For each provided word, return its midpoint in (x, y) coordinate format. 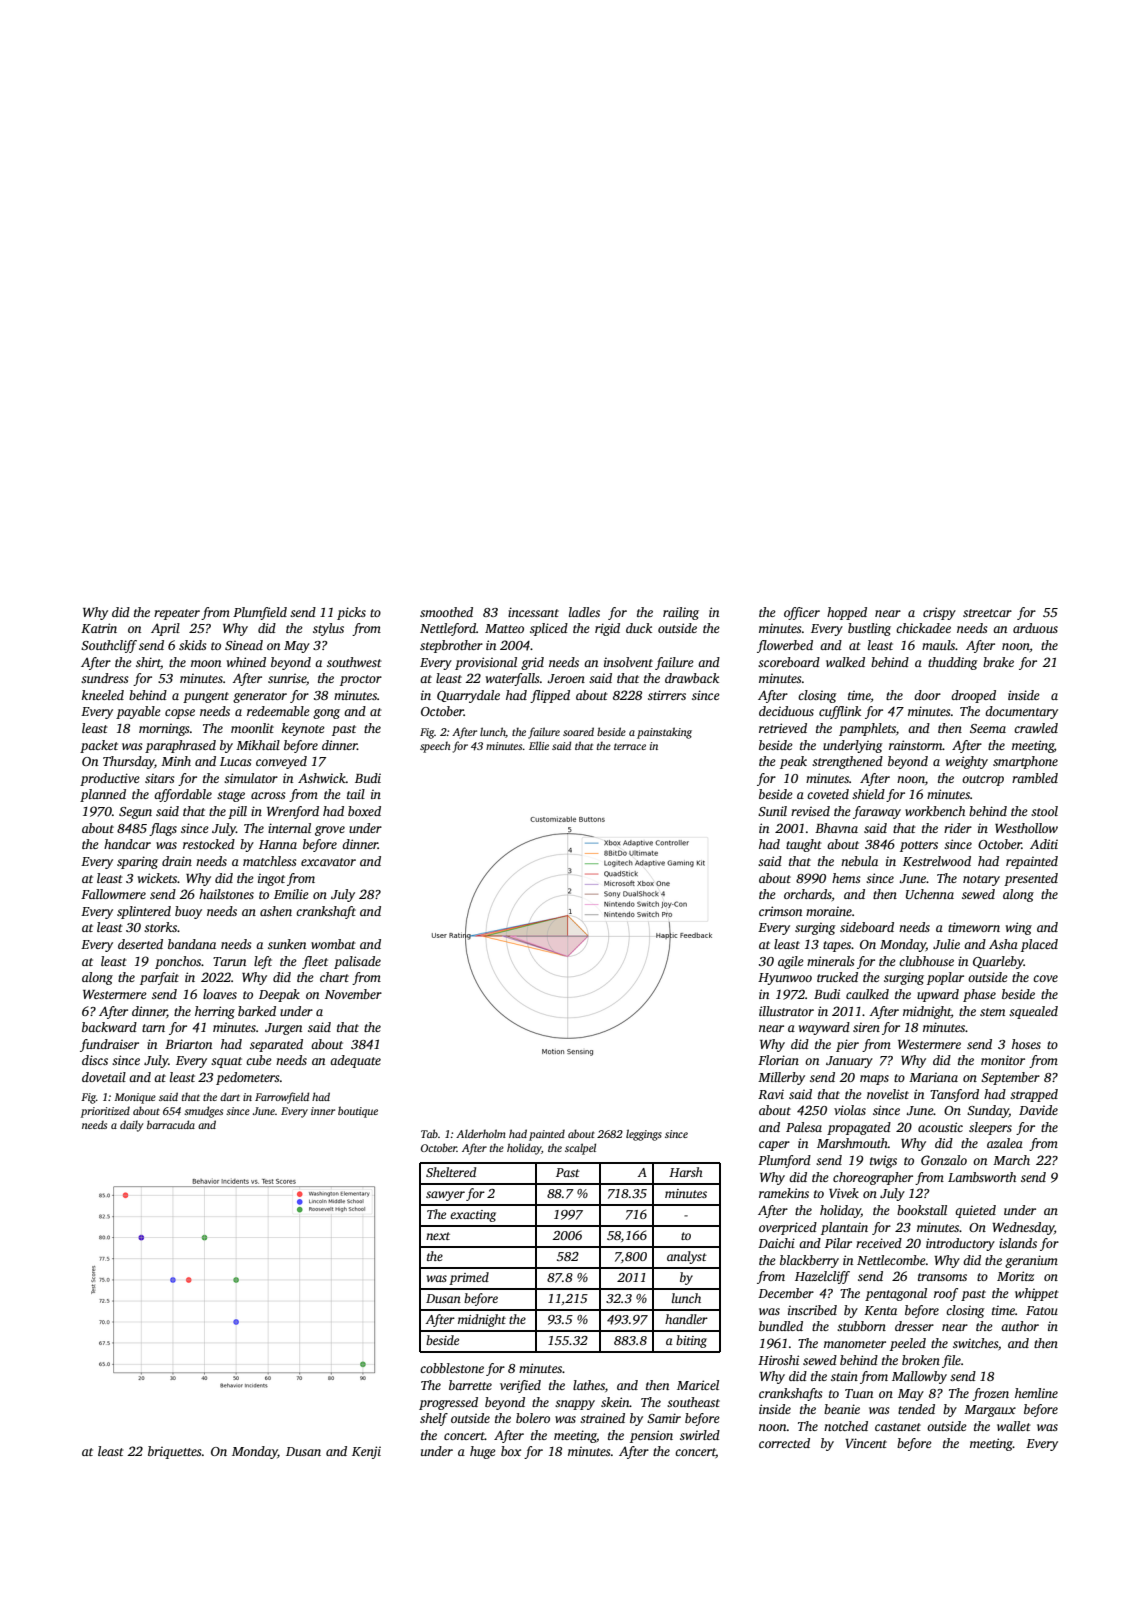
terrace (630, 746)
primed (469, 1278)
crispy (939, 613)
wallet (1014, 1426)
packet (99, 746)
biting (691, 1341)
